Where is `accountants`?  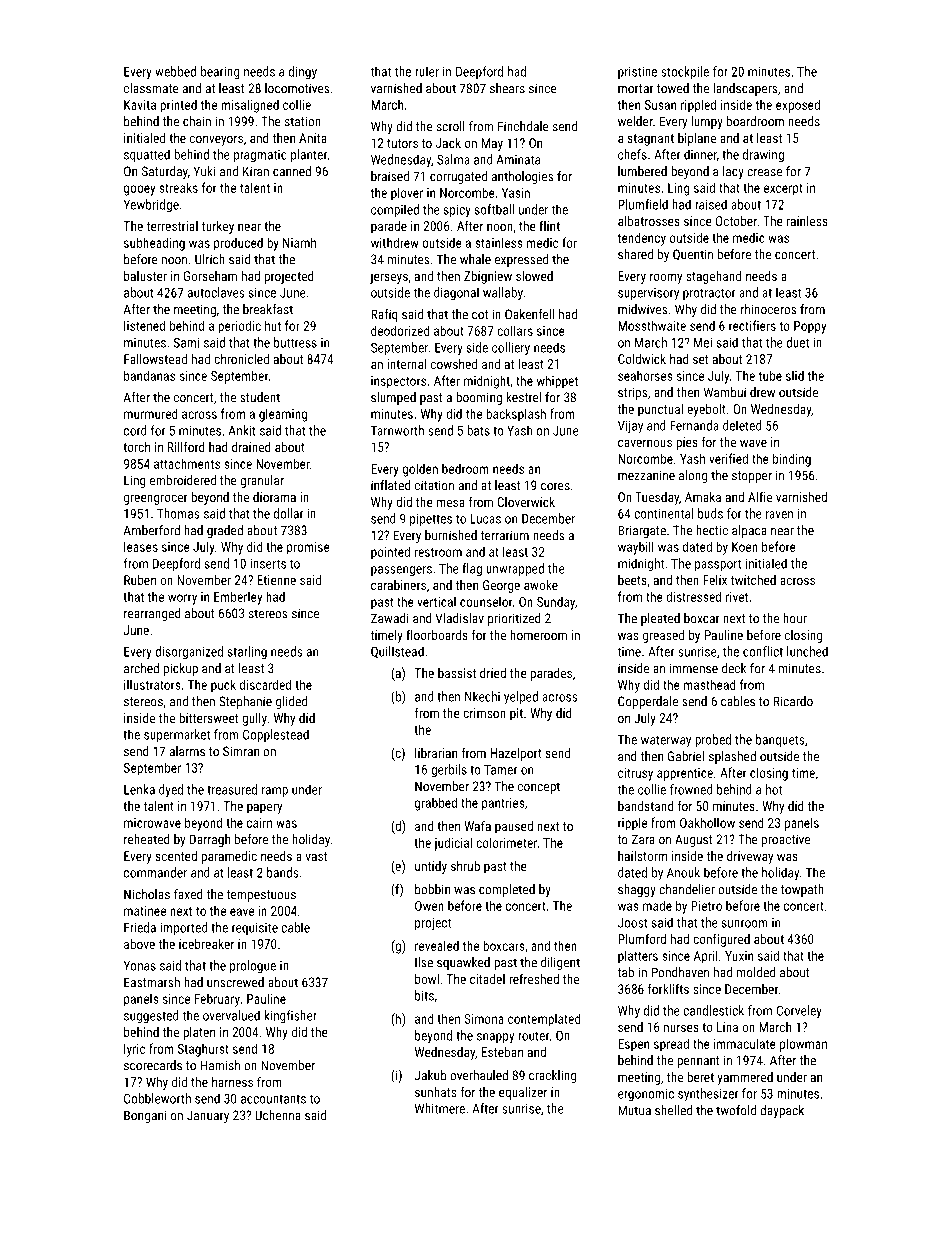
accountants is located at coordinates (273, 1099).
